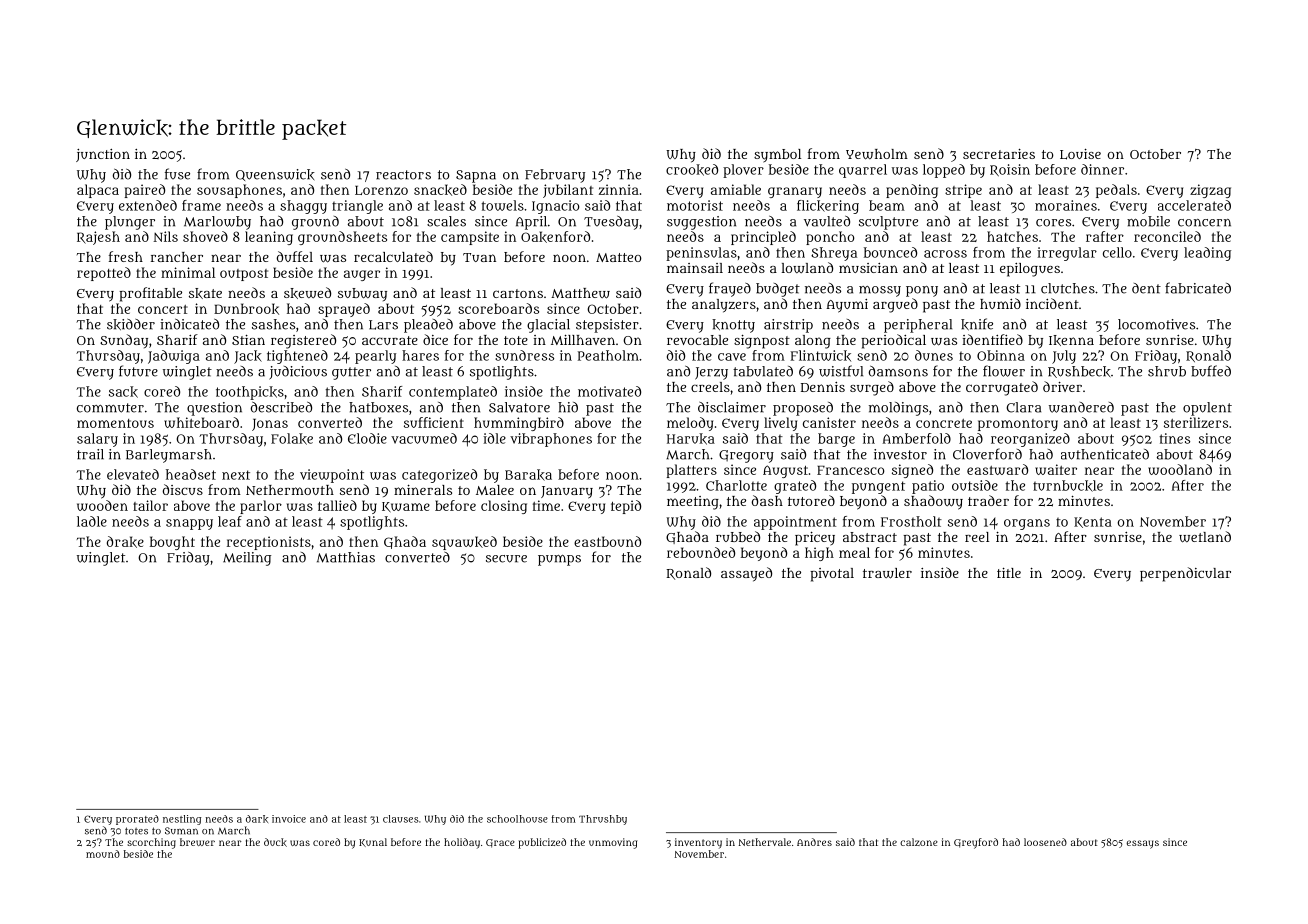 Image resolution: width=1308 pixels, height=924 pixels. What do you see at coordinates (502, 205) in the screenshot?
I see `towels` at bounding box center [502, 205].
